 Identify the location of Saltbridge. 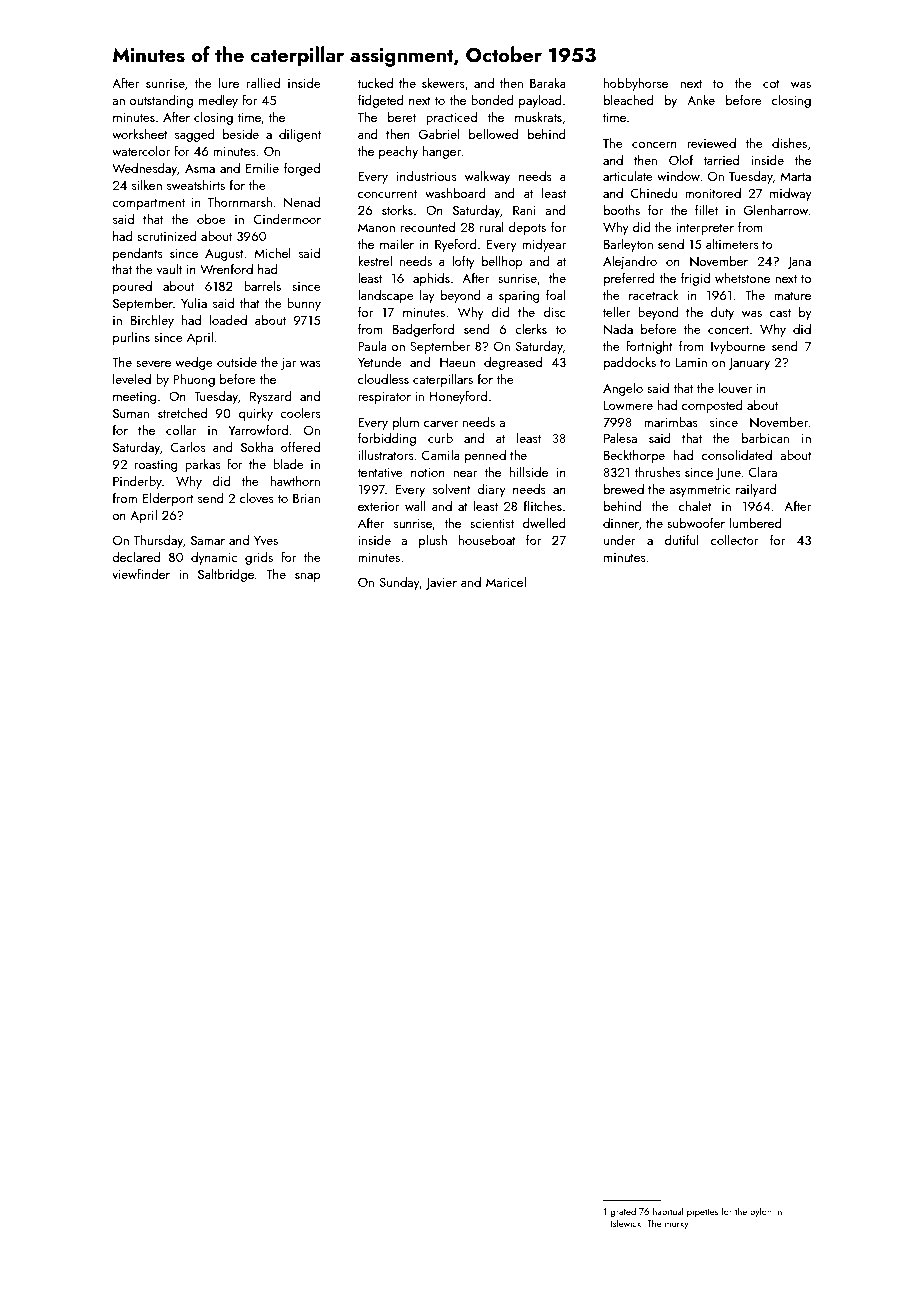
(226, 575).
